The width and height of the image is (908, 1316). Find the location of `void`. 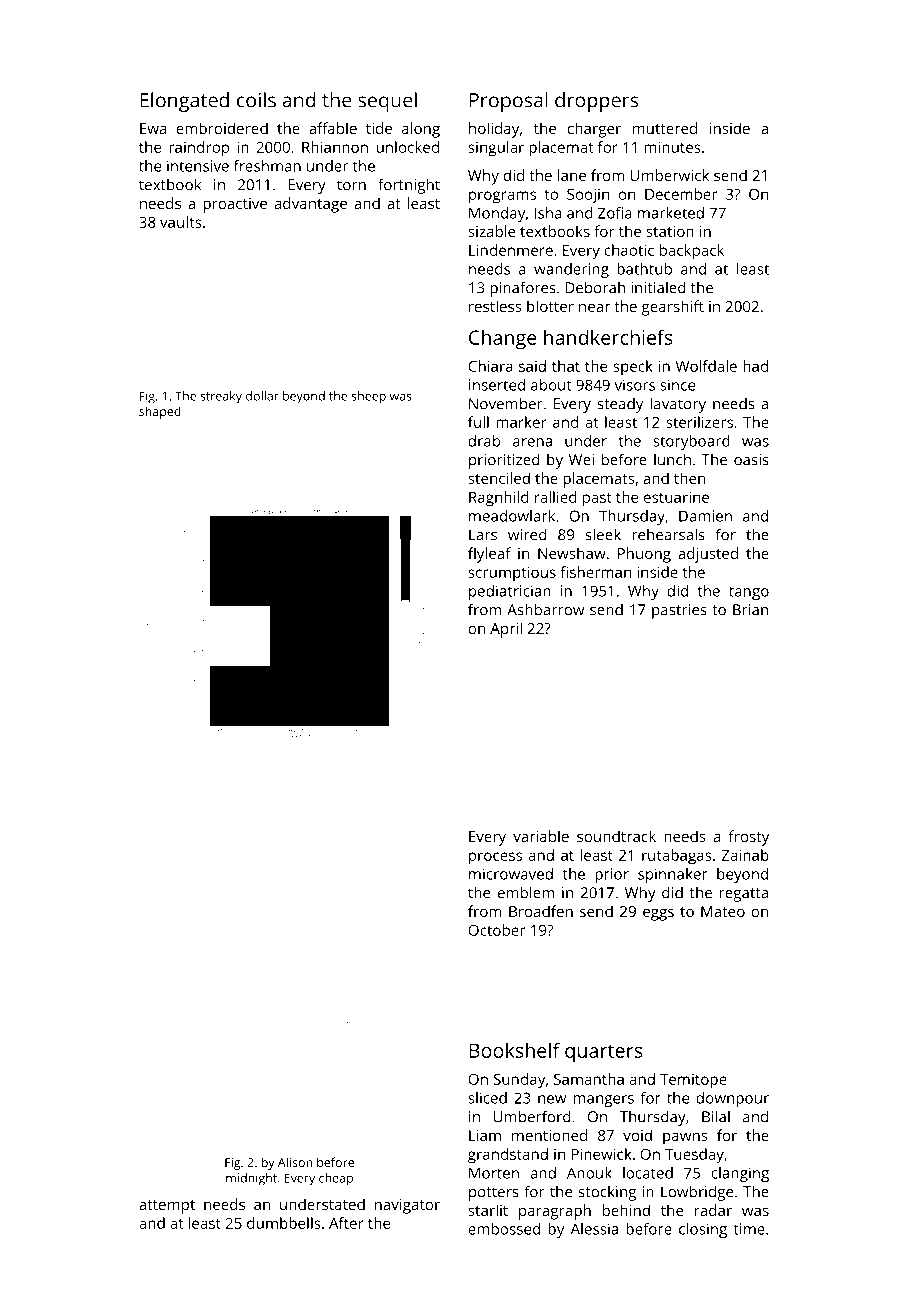

void is located at coordinates (637, 1135).
